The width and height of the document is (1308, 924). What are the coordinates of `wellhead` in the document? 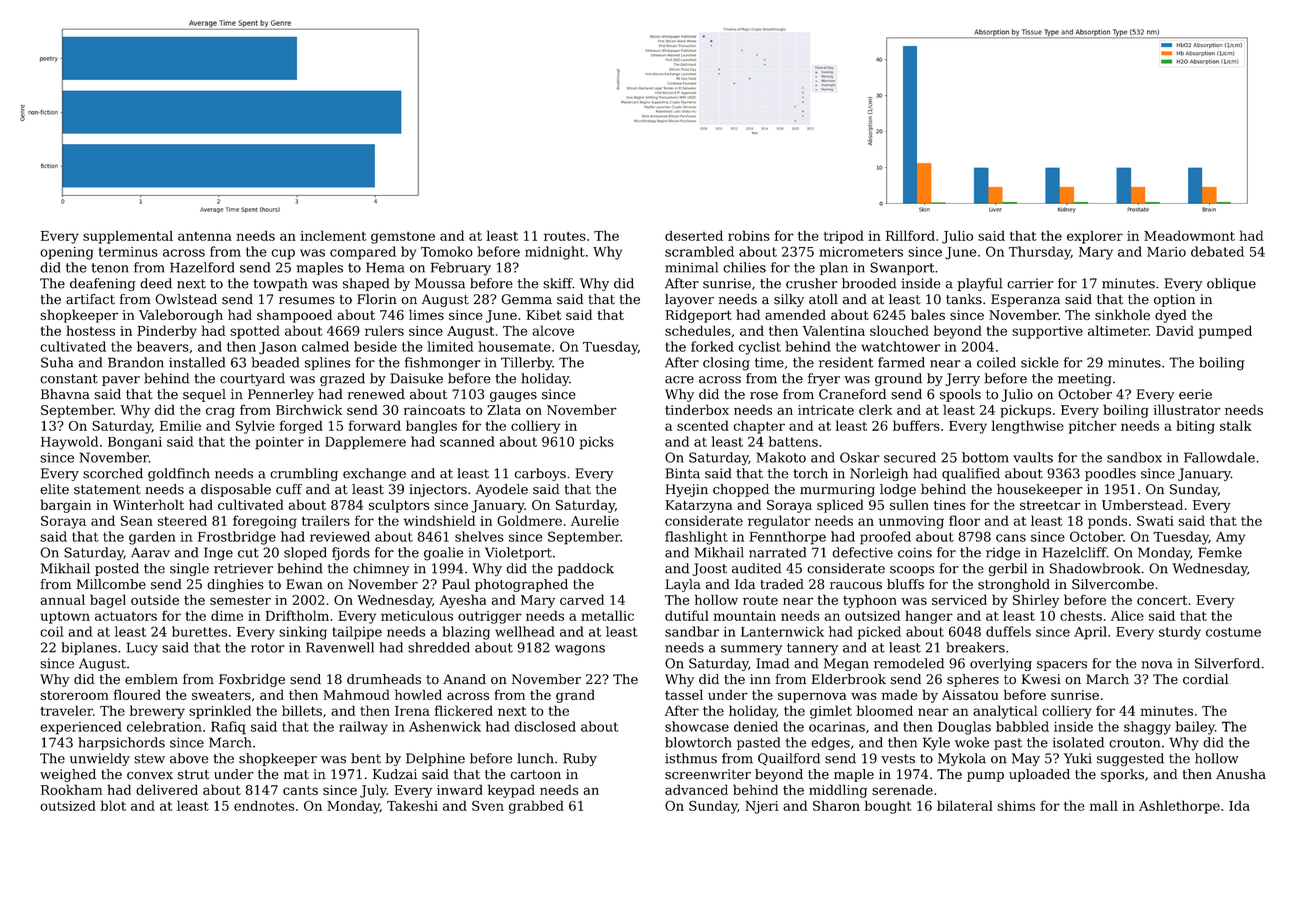 It's located at (525, 631).
